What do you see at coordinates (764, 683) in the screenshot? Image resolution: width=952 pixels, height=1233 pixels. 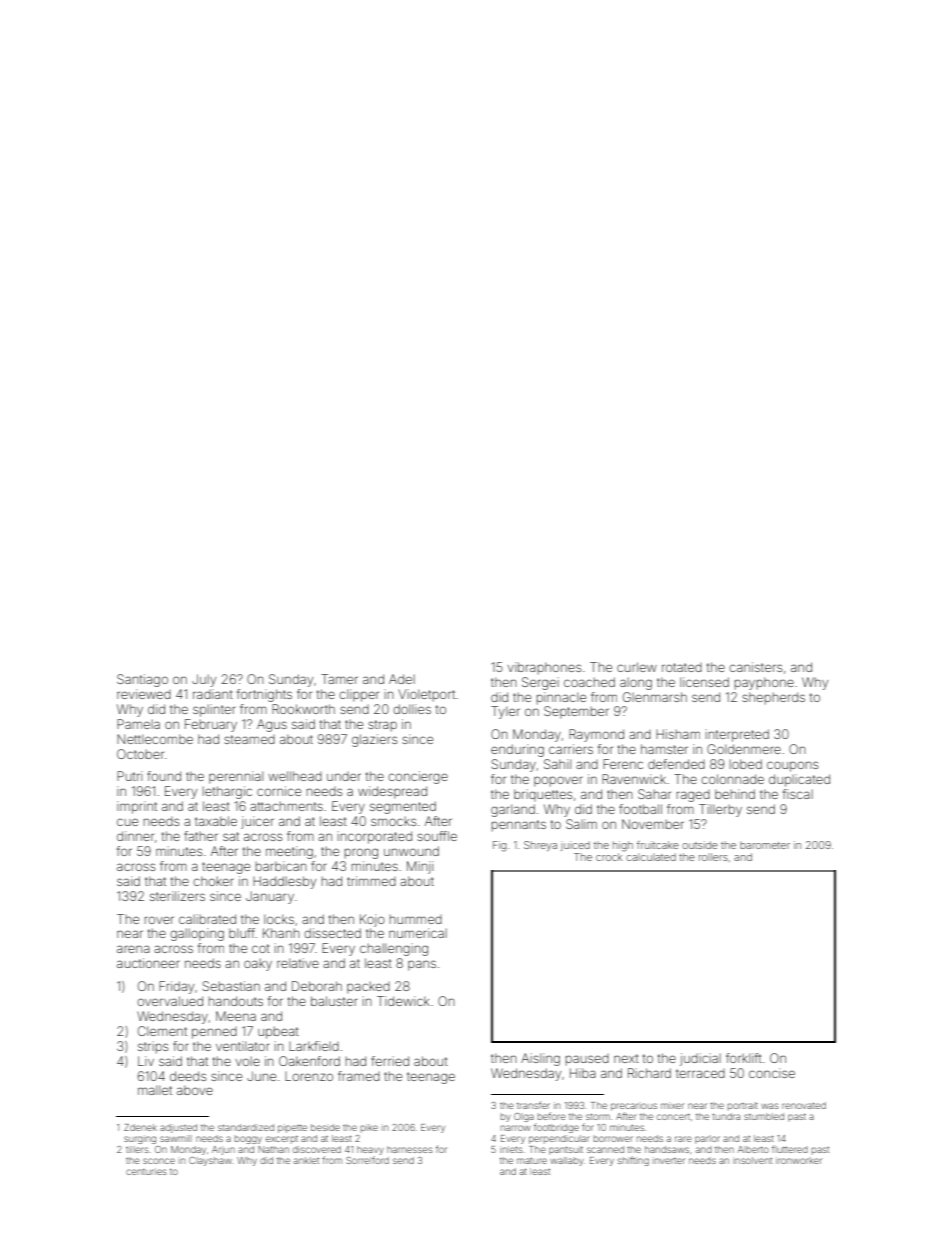 I see `payphone` at bounding box center [764, 683].
